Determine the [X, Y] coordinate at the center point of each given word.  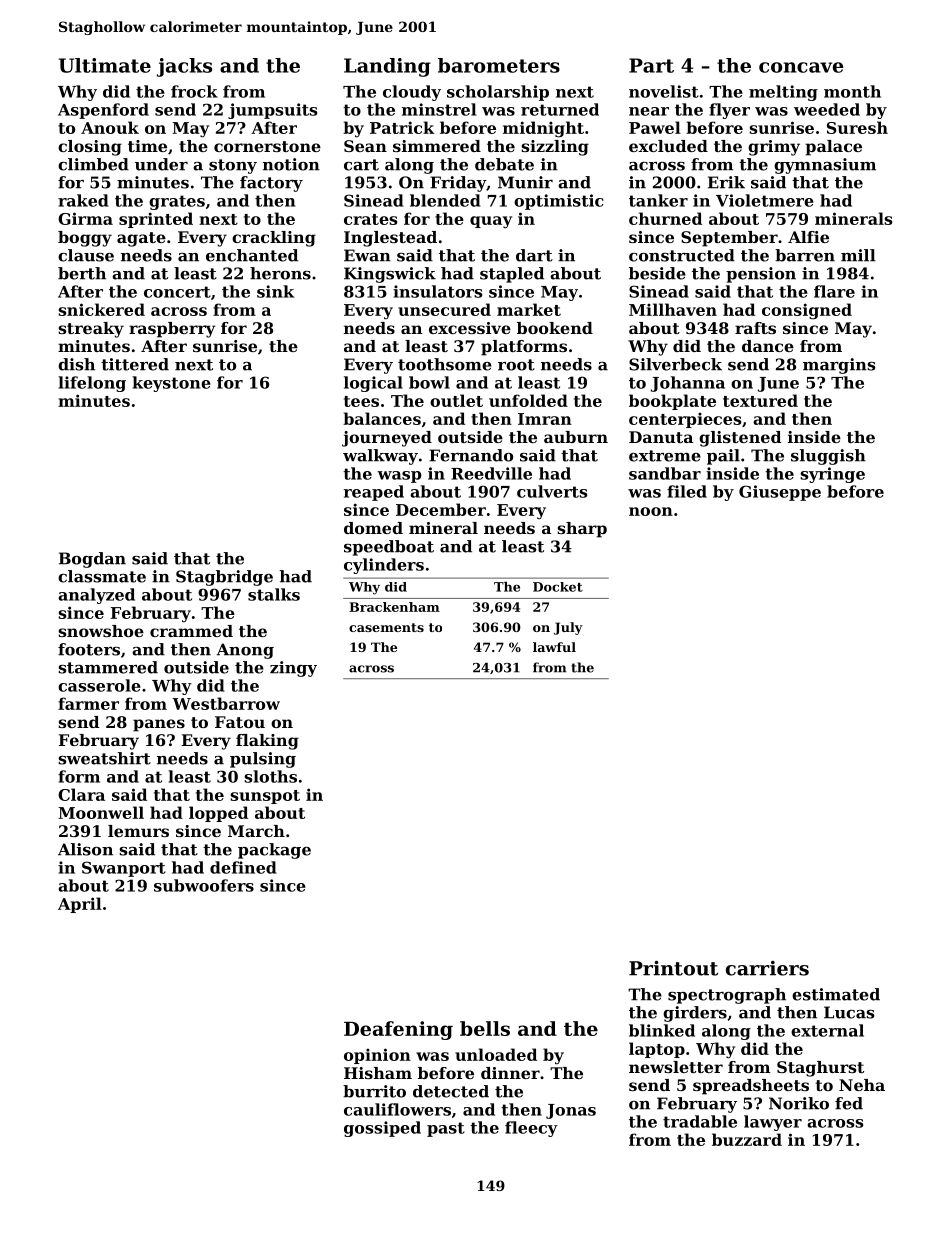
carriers [767, 968]
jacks [184, 67]
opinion [377, 1056]
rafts [755, 328]
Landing [387, 67]
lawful [554, 647]
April [80, 905]
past [446, 1129]
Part [651, 65]
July [568, 628]
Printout [673, 968]
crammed [191, 631]
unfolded [528, 400]
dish [76, 364]
